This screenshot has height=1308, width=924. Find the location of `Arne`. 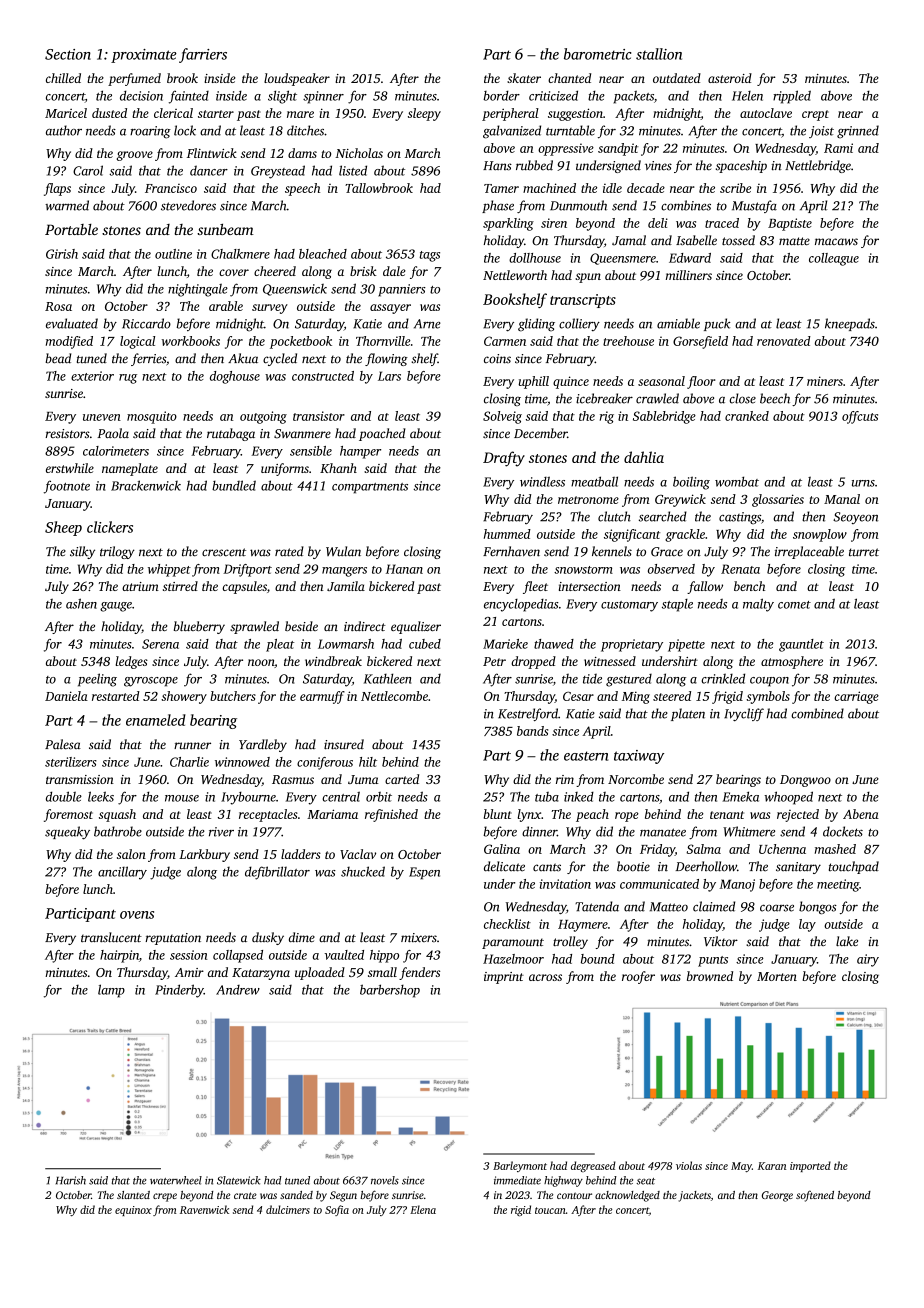

Arne is located at coordinates (427, 324).
